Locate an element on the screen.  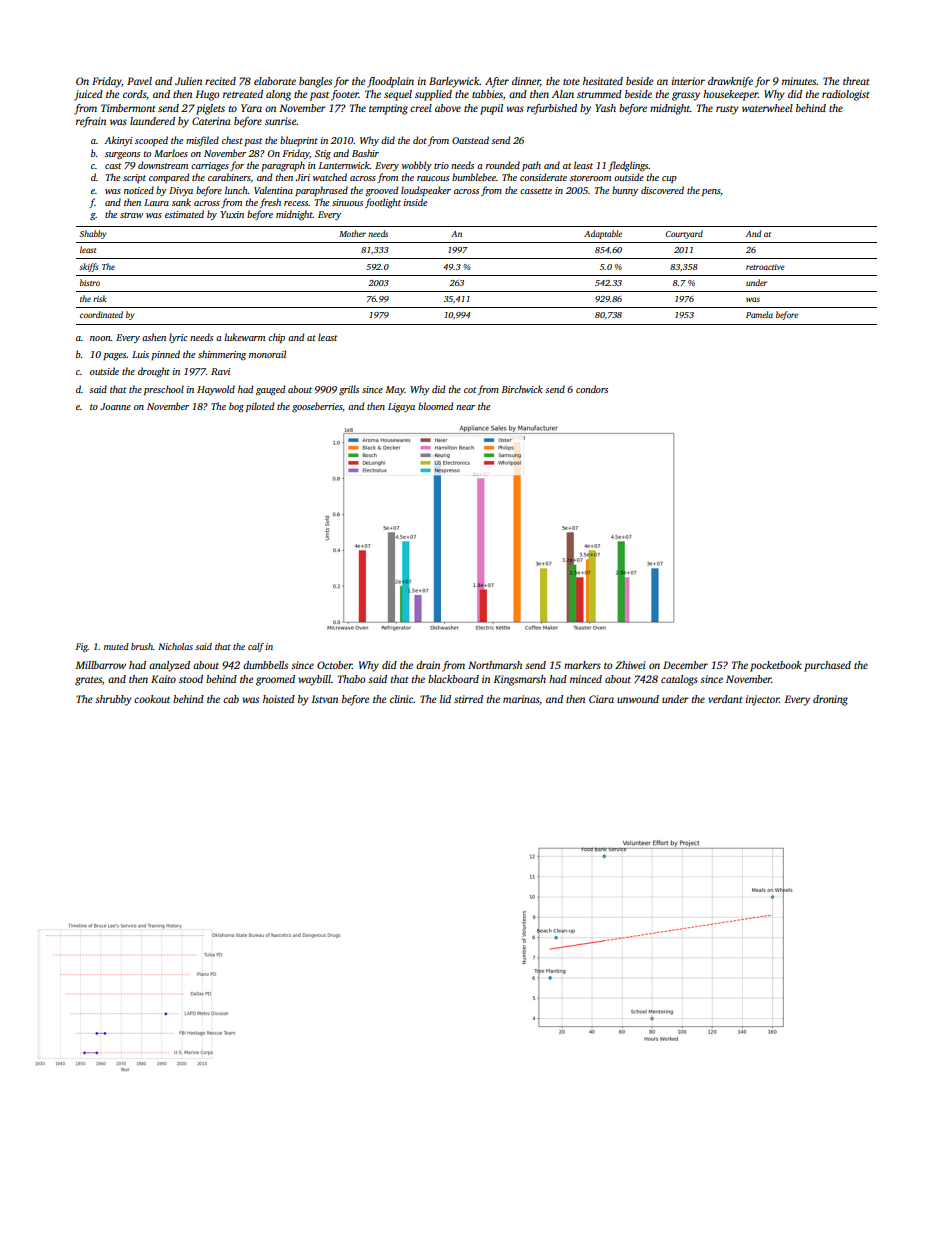
Adaptable is located at coordinates (603, 234).
